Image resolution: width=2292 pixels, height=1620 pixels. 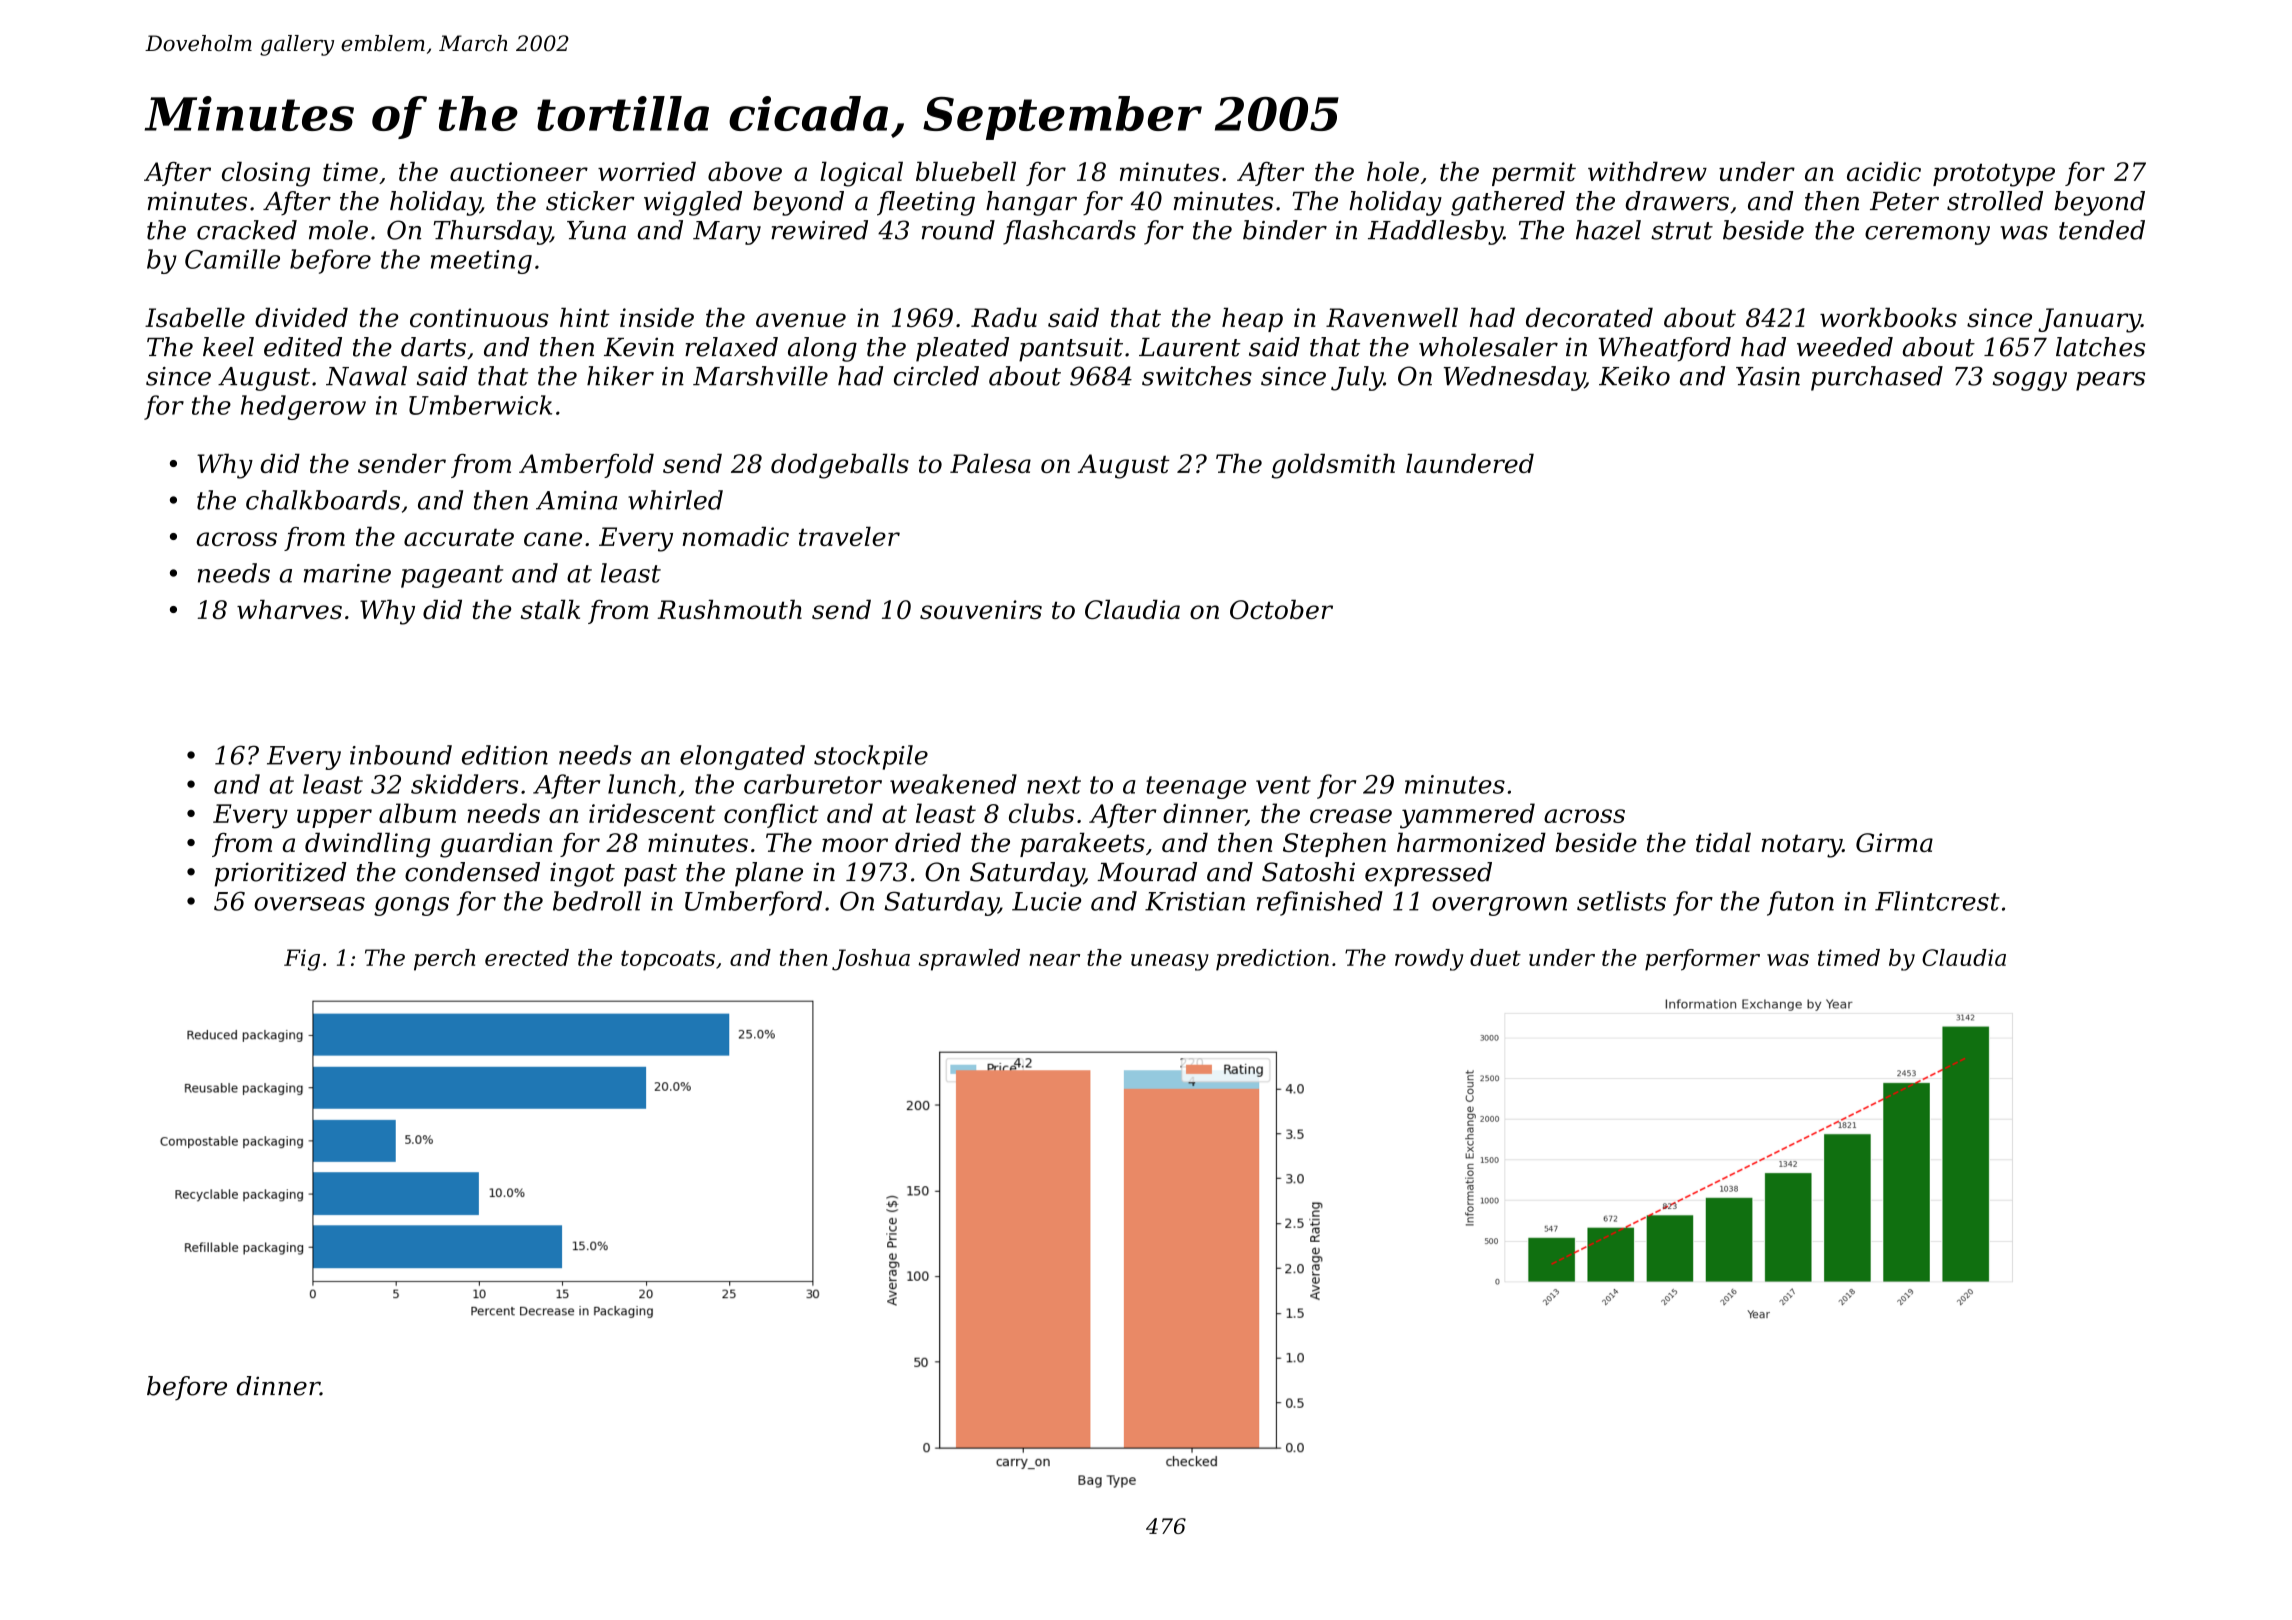 What do you see at coordinates (1471, 842) in the screenshot?
I see `harmonized` at bounding box center [1471, 842].
